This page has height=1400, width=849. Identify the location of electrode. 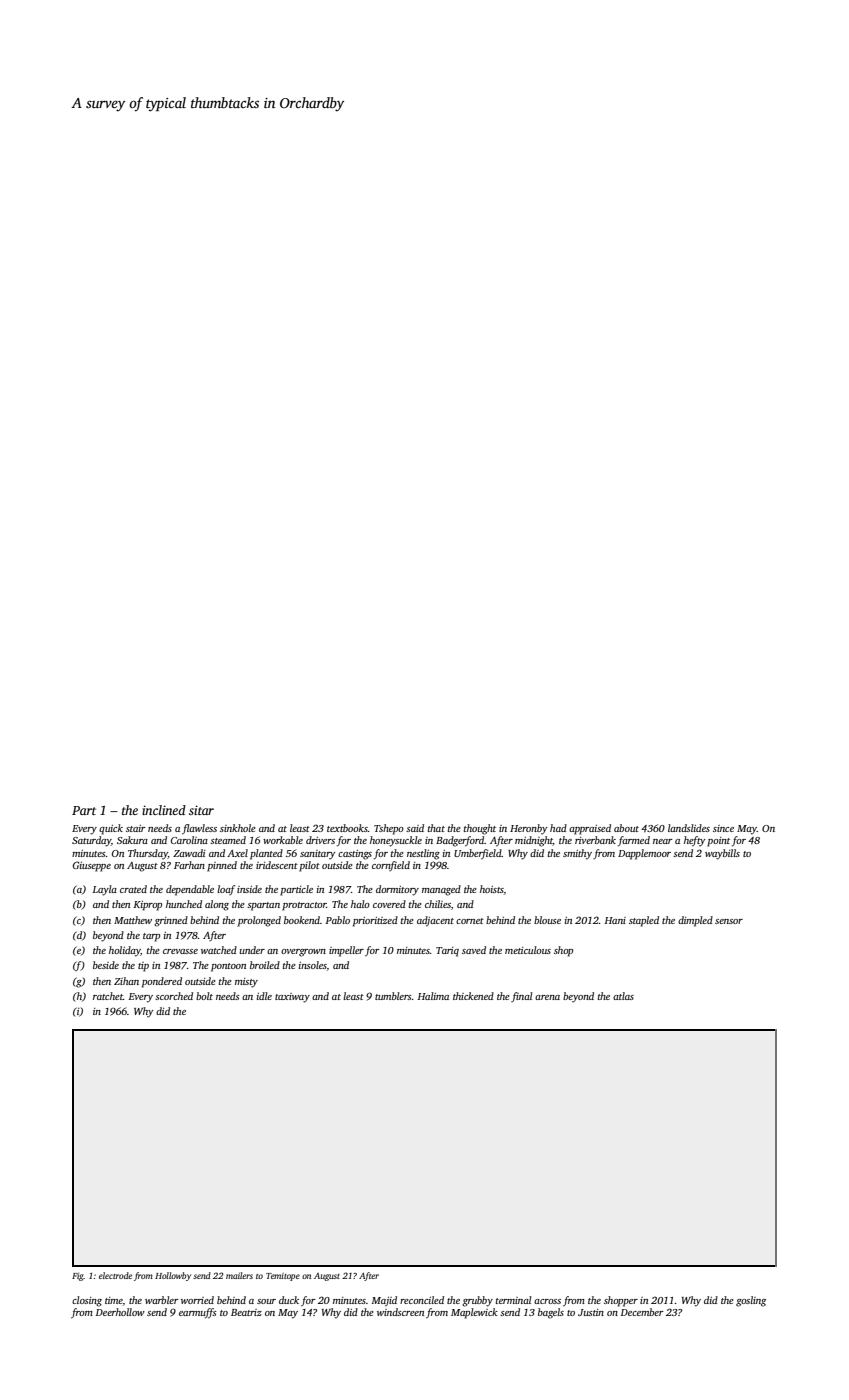
(115, 1275).
